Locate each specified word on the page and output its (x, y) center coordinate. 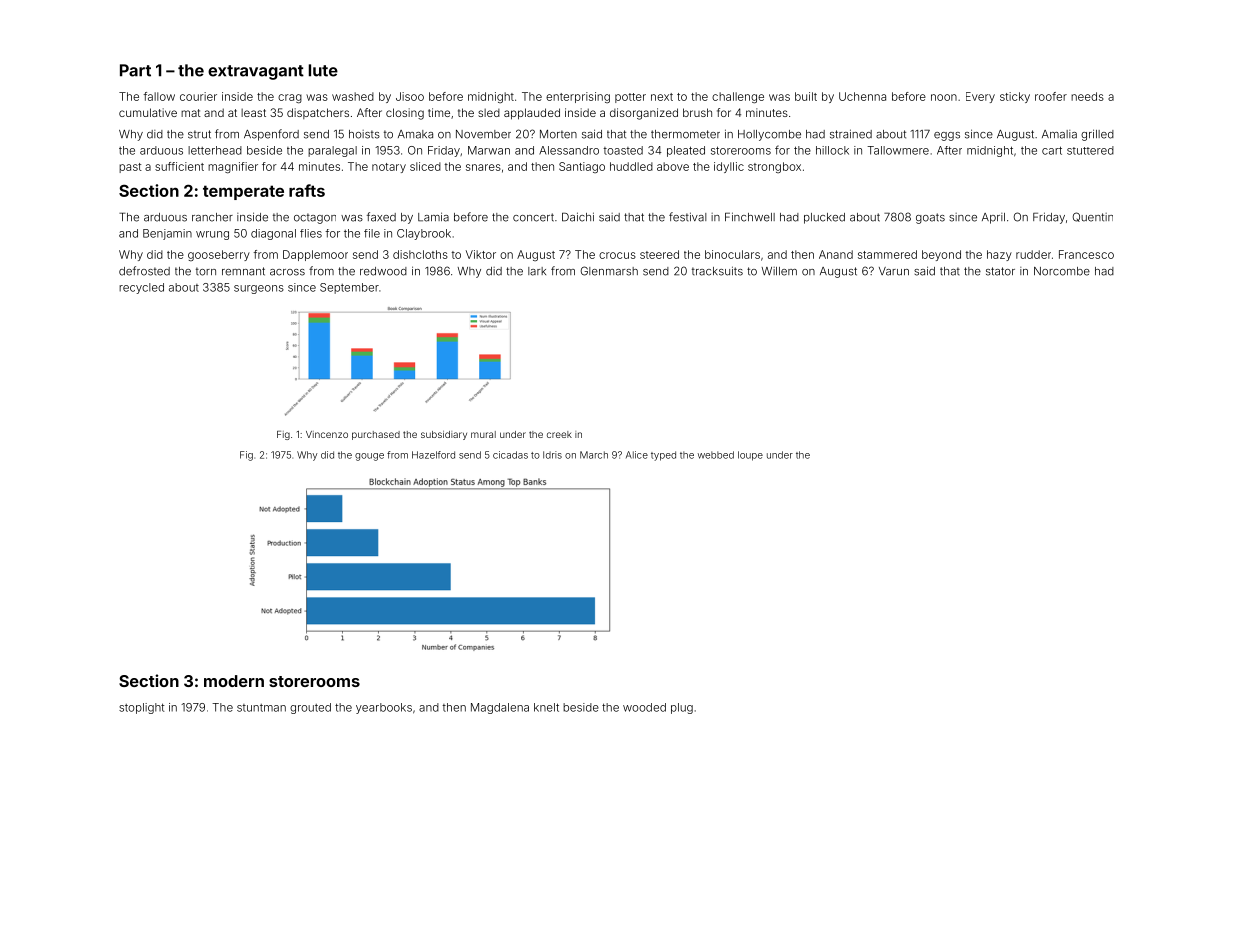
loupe (750, 456)
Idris (552, 455)
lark (537, 271)
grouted (310, 708)
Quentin (1093, 217)
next (662, 97)
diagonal (273, 234)
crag (290, 99)
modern (234, 681)
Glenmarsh (609, 271)
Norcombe (1062, 271)
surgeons (259, 289)
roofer (1051, 96)
